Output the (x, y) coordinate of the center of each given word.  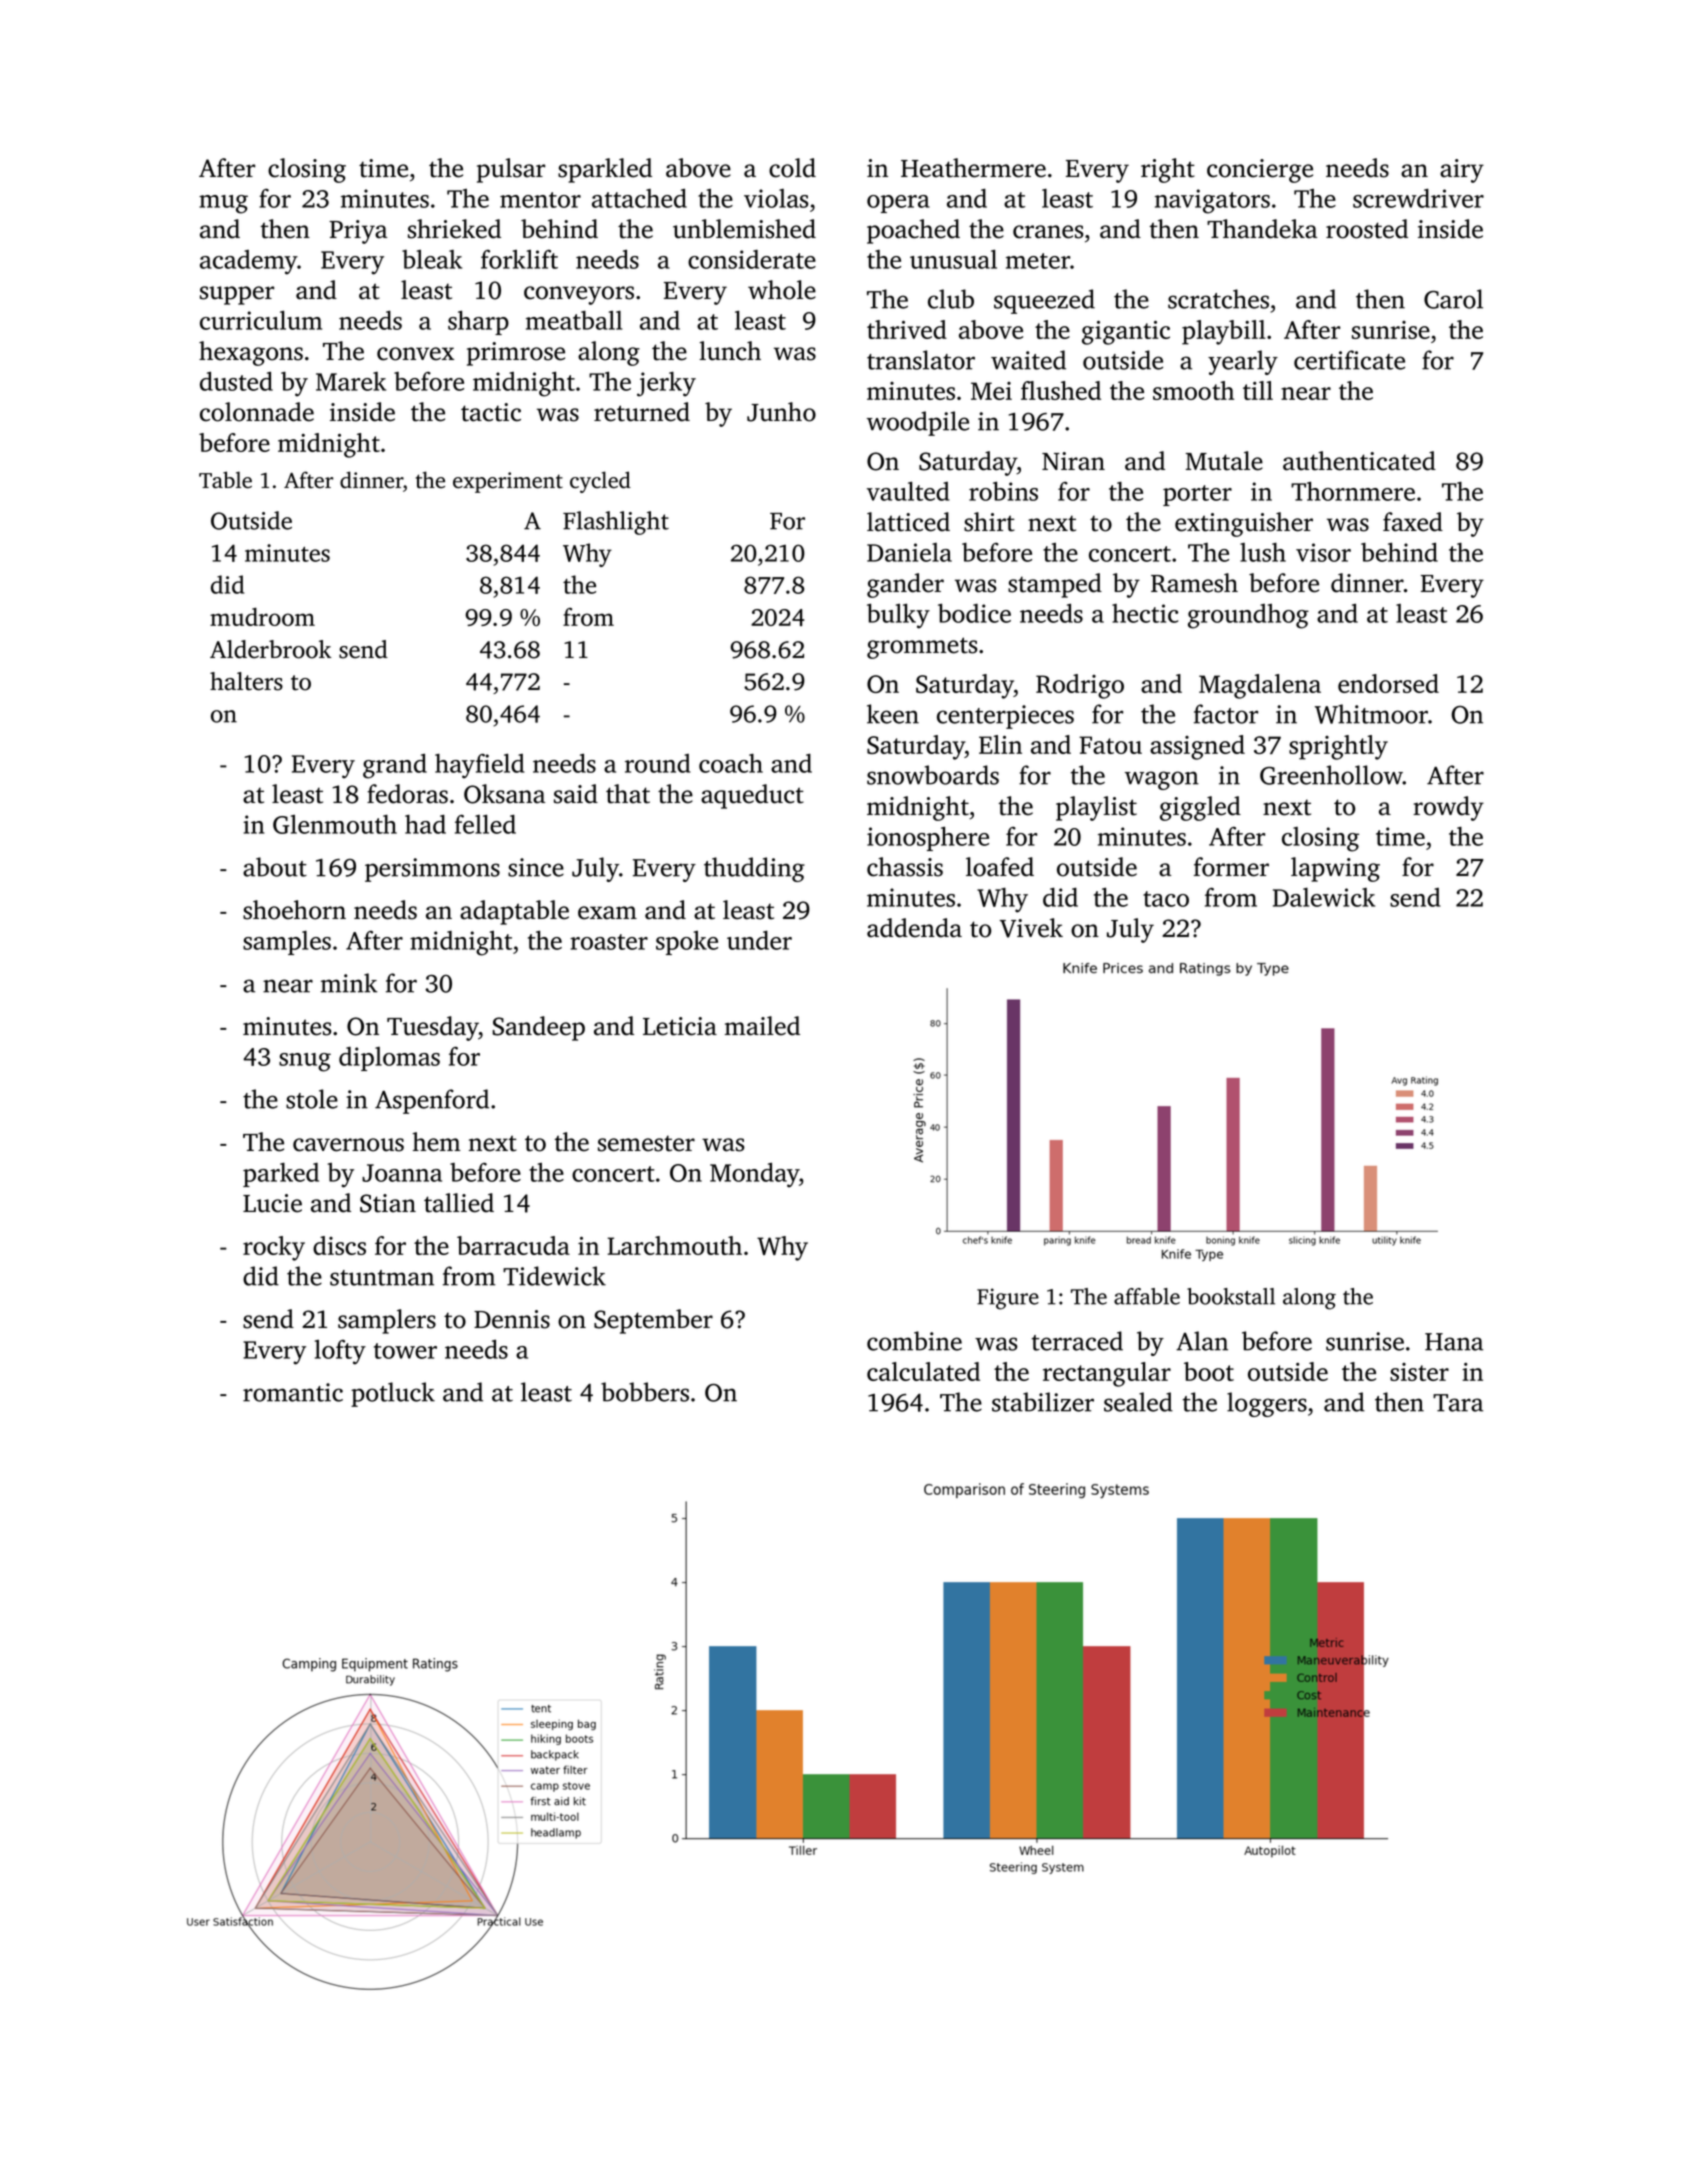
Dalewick (1324, 897)
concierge (1260, 171)
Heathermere (973, 168)
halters (246, 681)
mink (349, 983)
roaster (609, 942)
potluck (393, 1394)
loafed (1000, 867)
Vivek (1031, 928)
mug (223, 204)
